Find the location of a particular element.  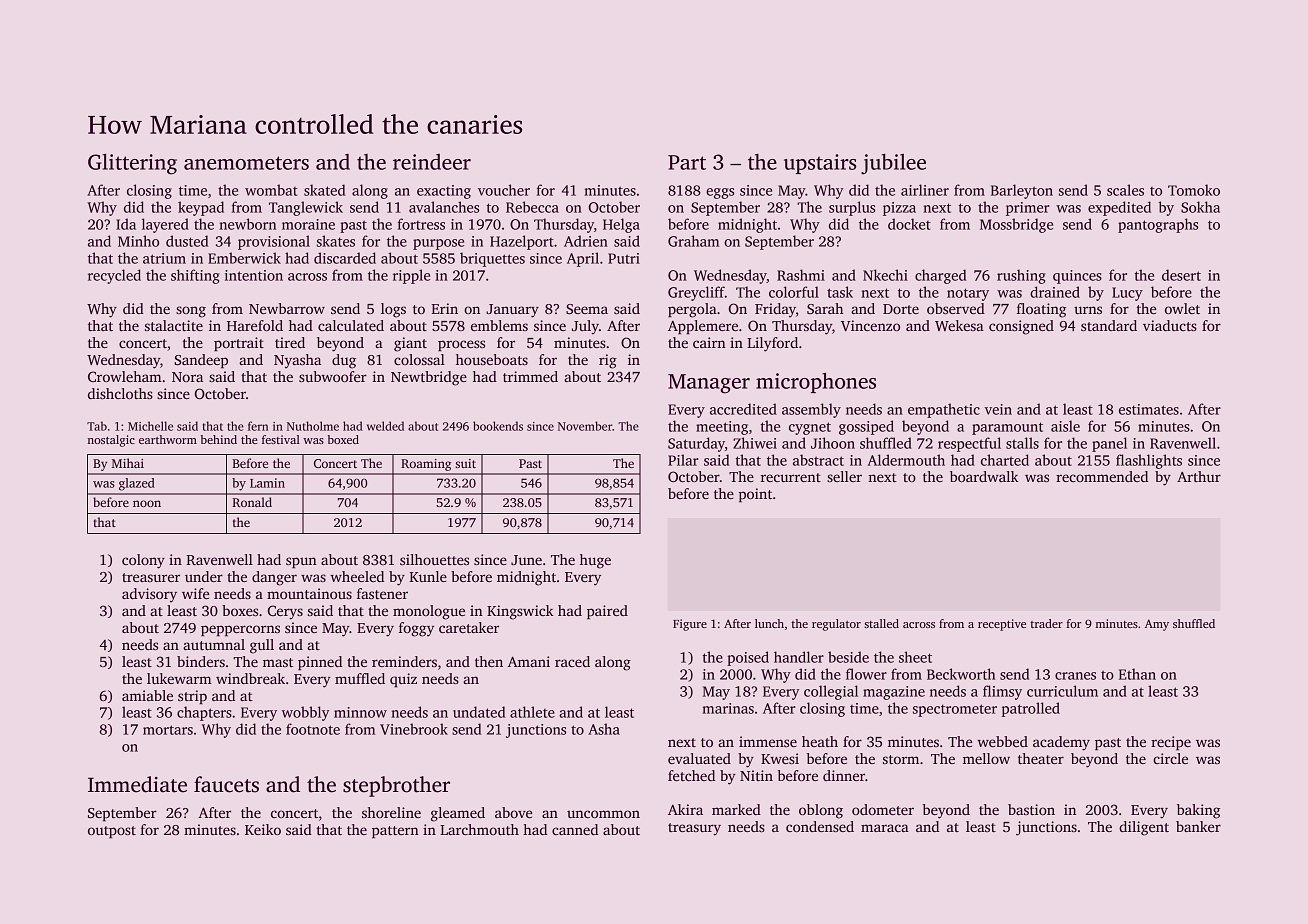

Amy is located at coordinates (1157, 625).
